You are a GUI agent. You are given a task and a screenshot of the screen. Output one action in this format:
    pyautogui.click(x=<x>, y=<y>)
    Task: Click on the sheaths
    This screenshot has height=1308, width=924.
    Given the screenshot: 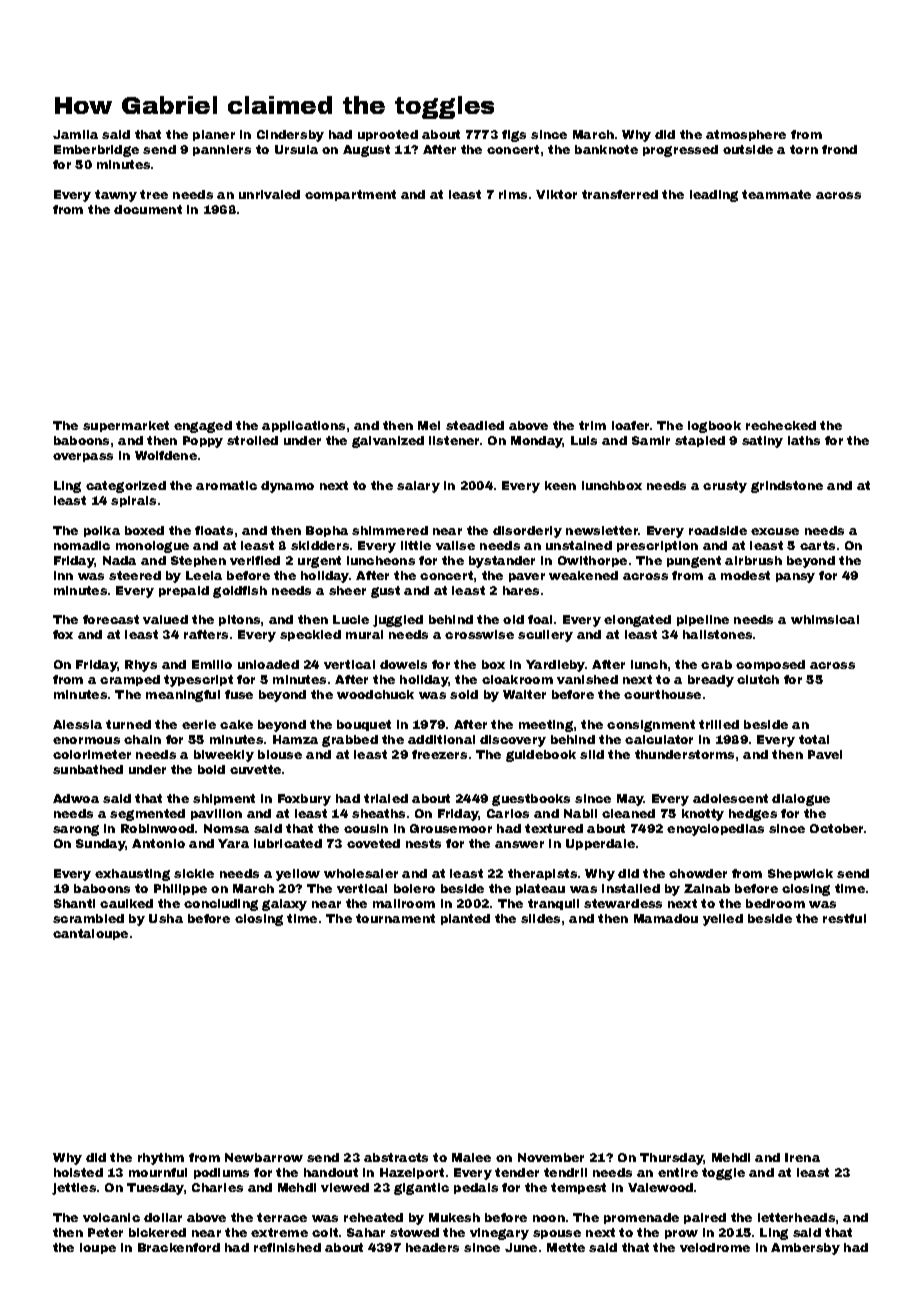 What is the action you would take?
    pyautogui.click(x=378, y=813)
